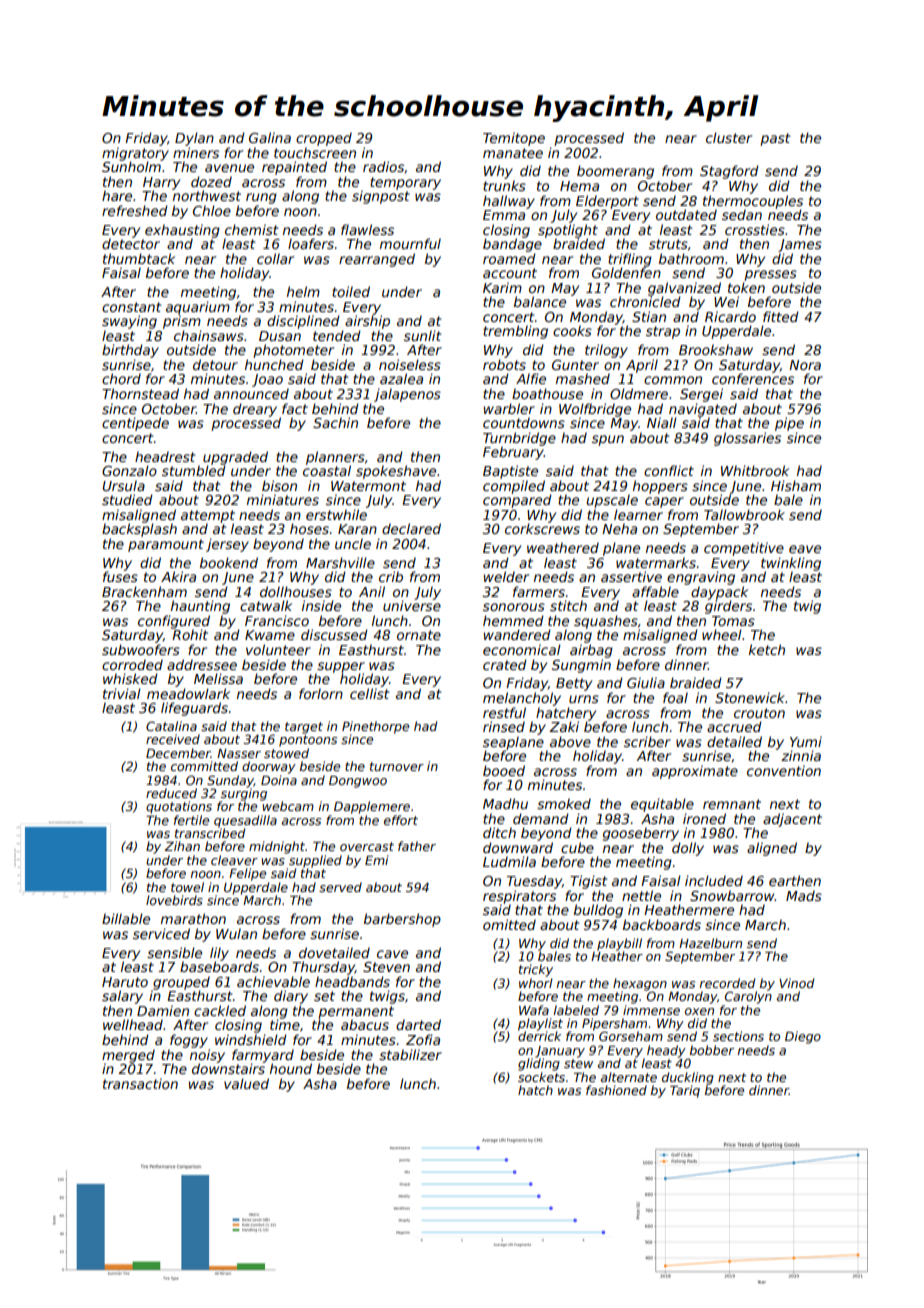  What do you see at coordinates (182, 846) in the screenshot?
I see `Zihan` at bounding box center [182, 846].
